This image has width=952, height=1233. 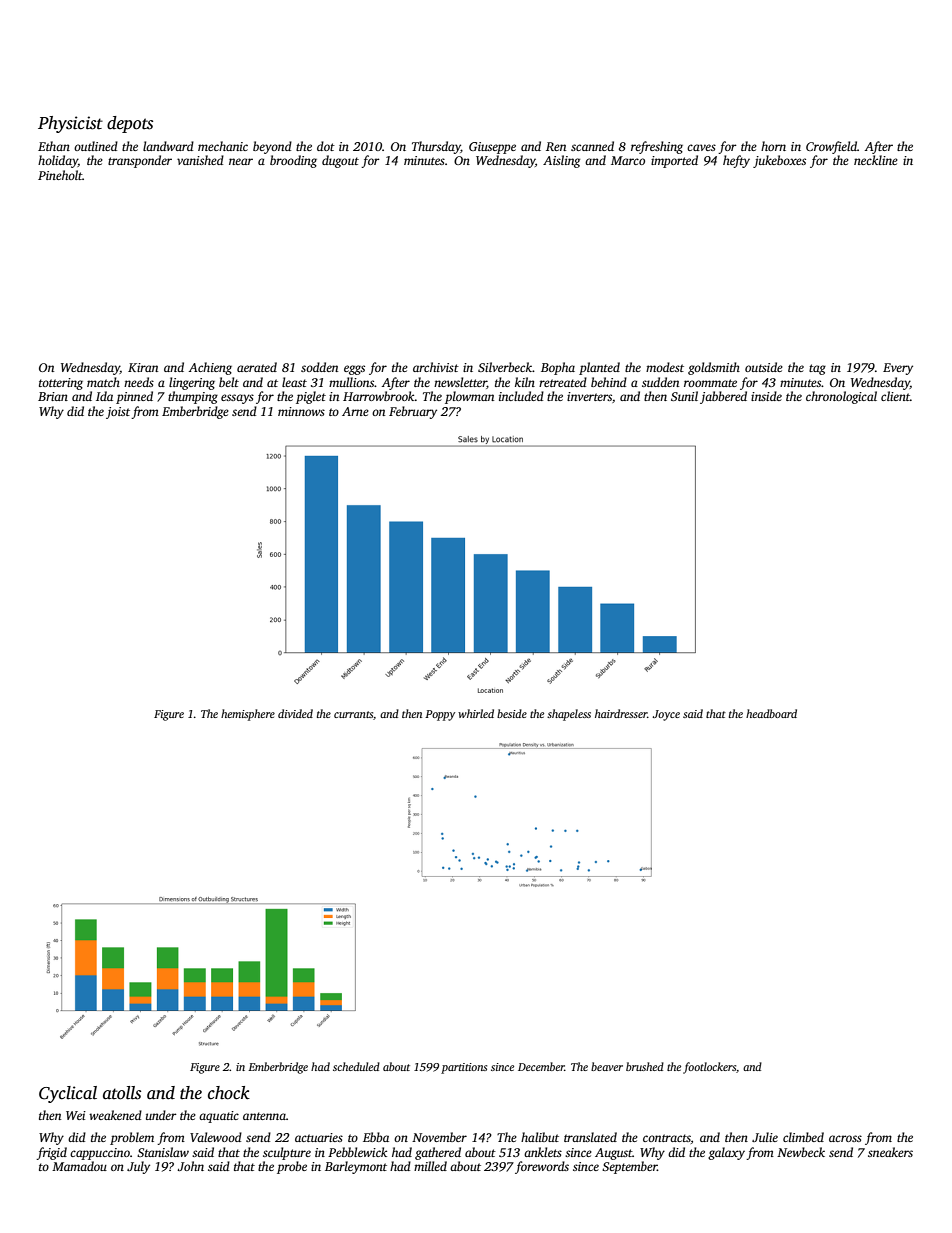 What do you see at coordinates (556, 146) in the image?
I see `Ren` at bounding box center [556, 146].
